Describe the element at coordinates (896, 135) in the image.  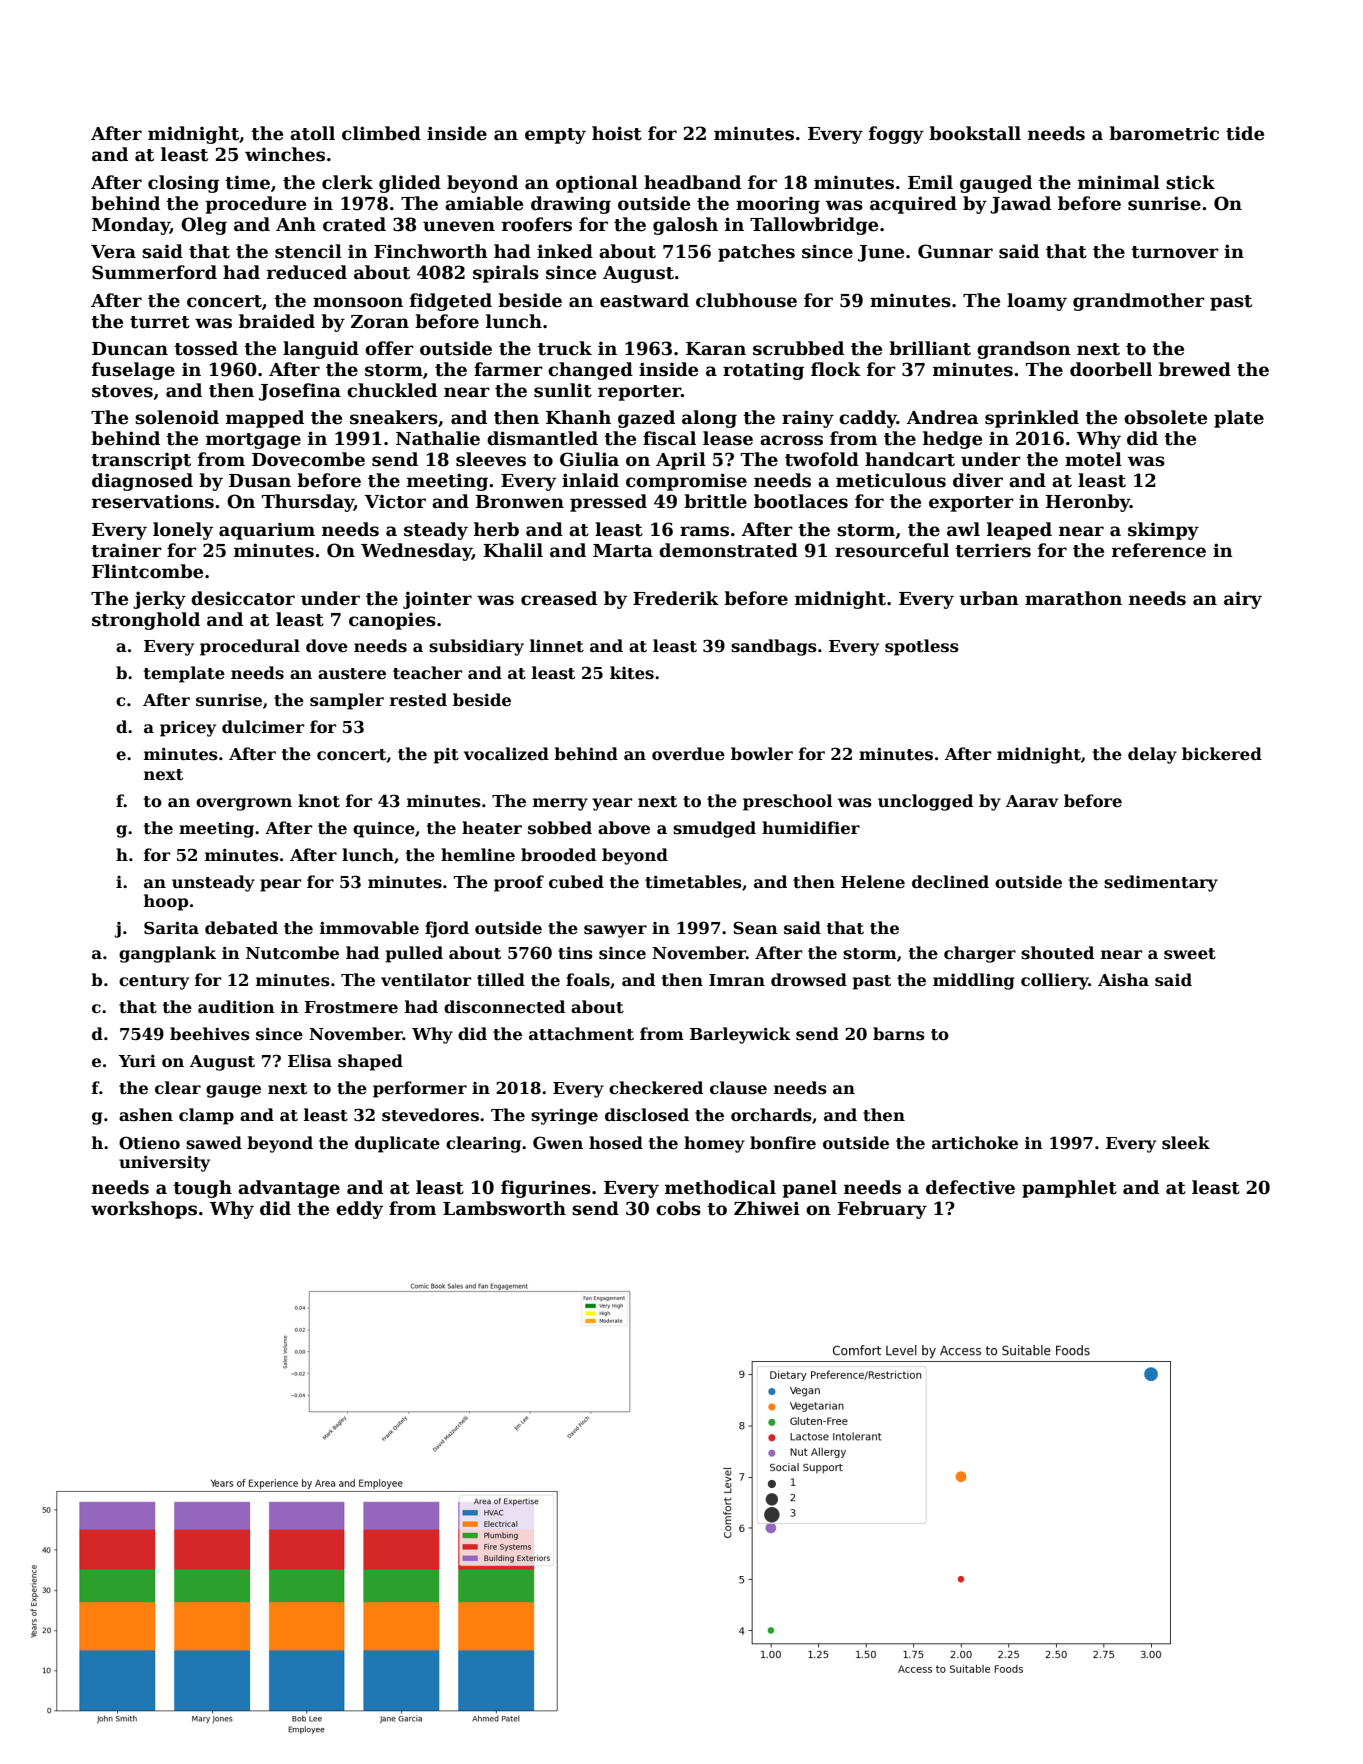
I see `foggy` at that location.
